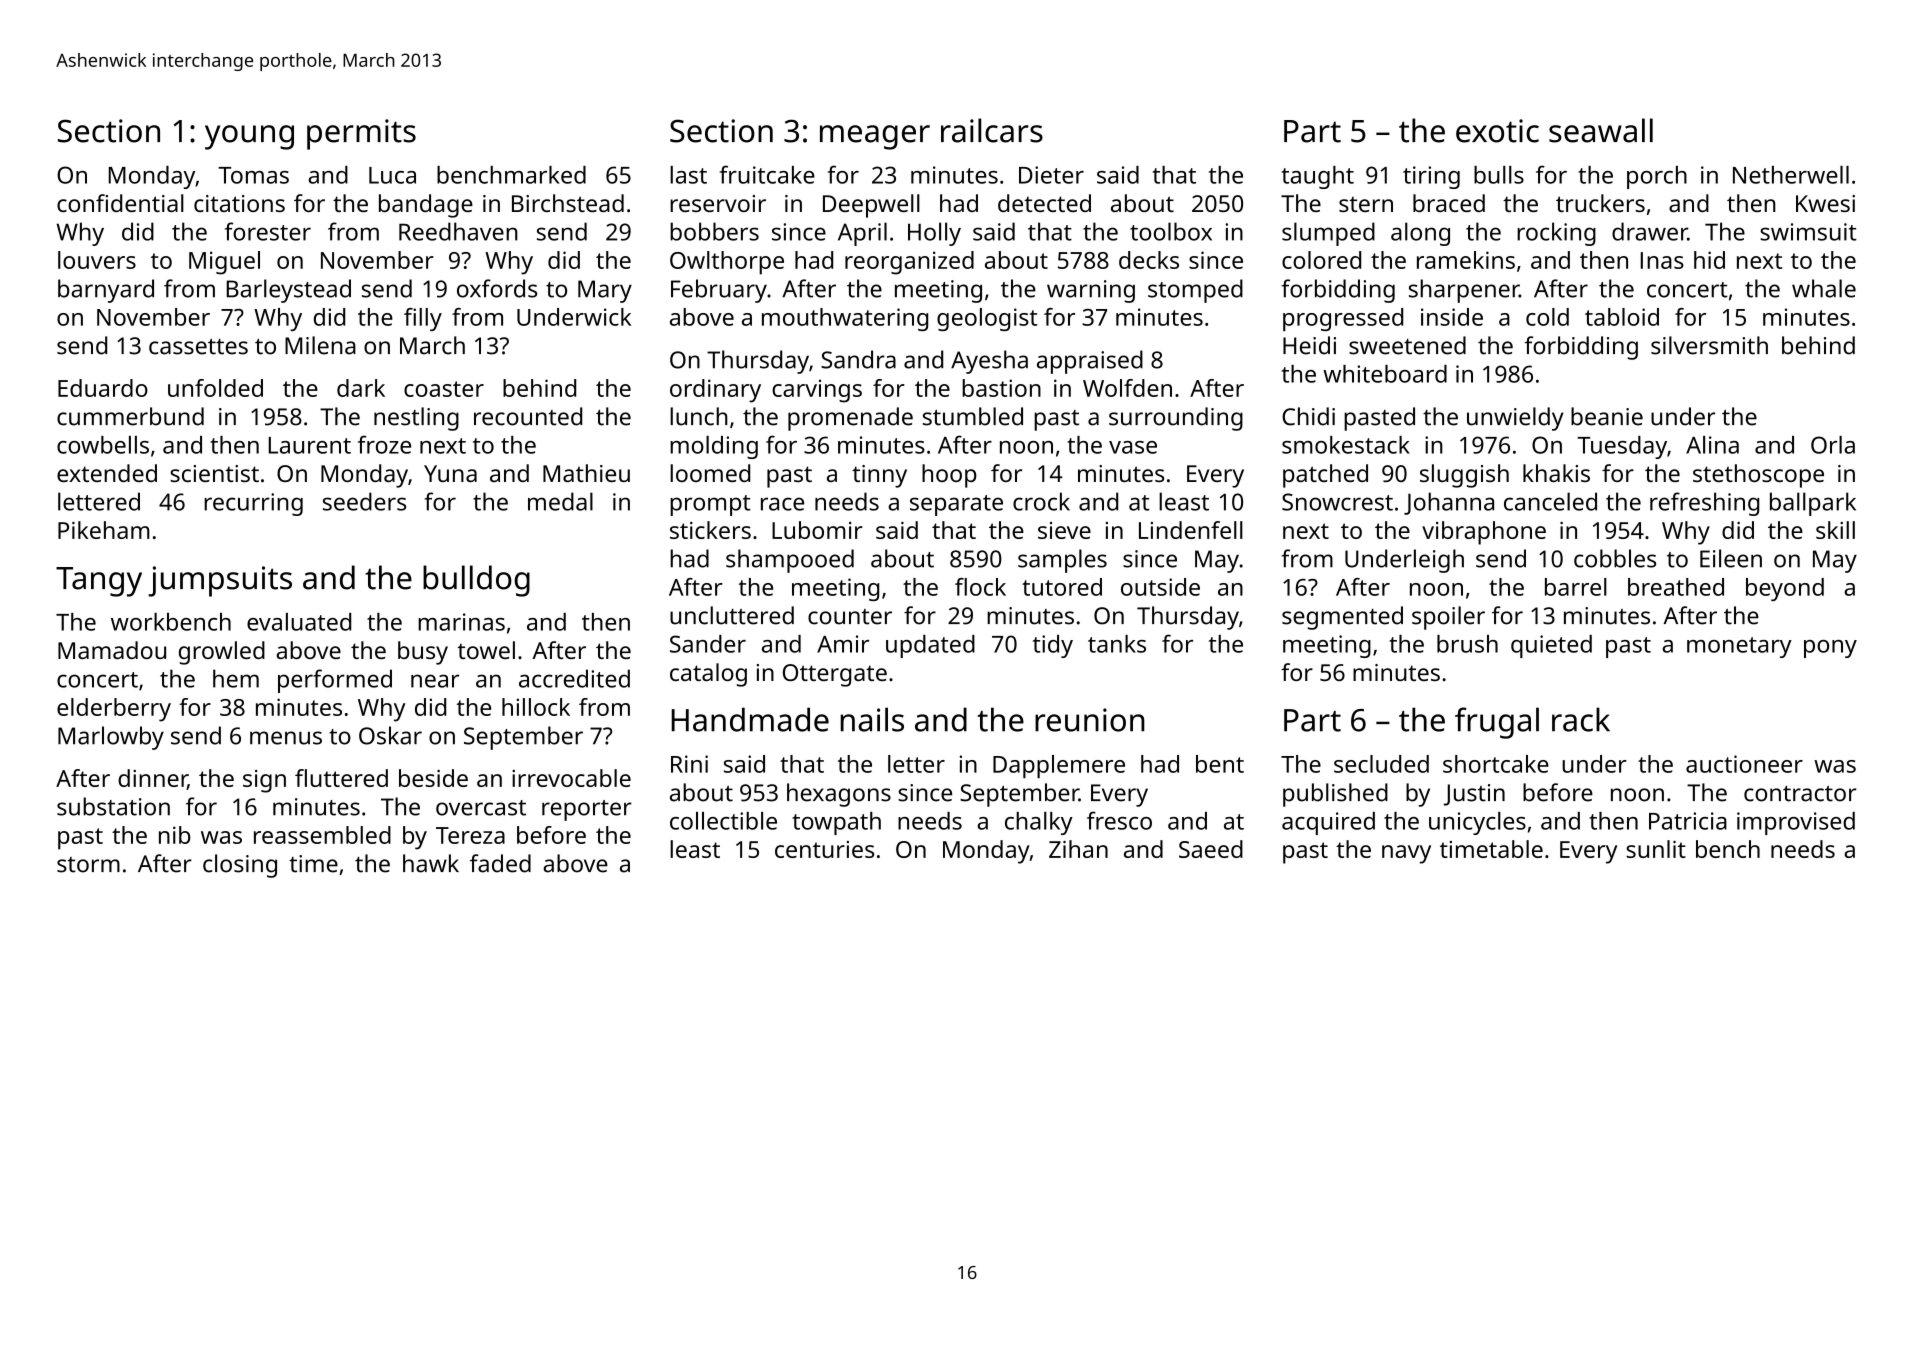  I want to click on Owlthorpe, so click(727, 263).
